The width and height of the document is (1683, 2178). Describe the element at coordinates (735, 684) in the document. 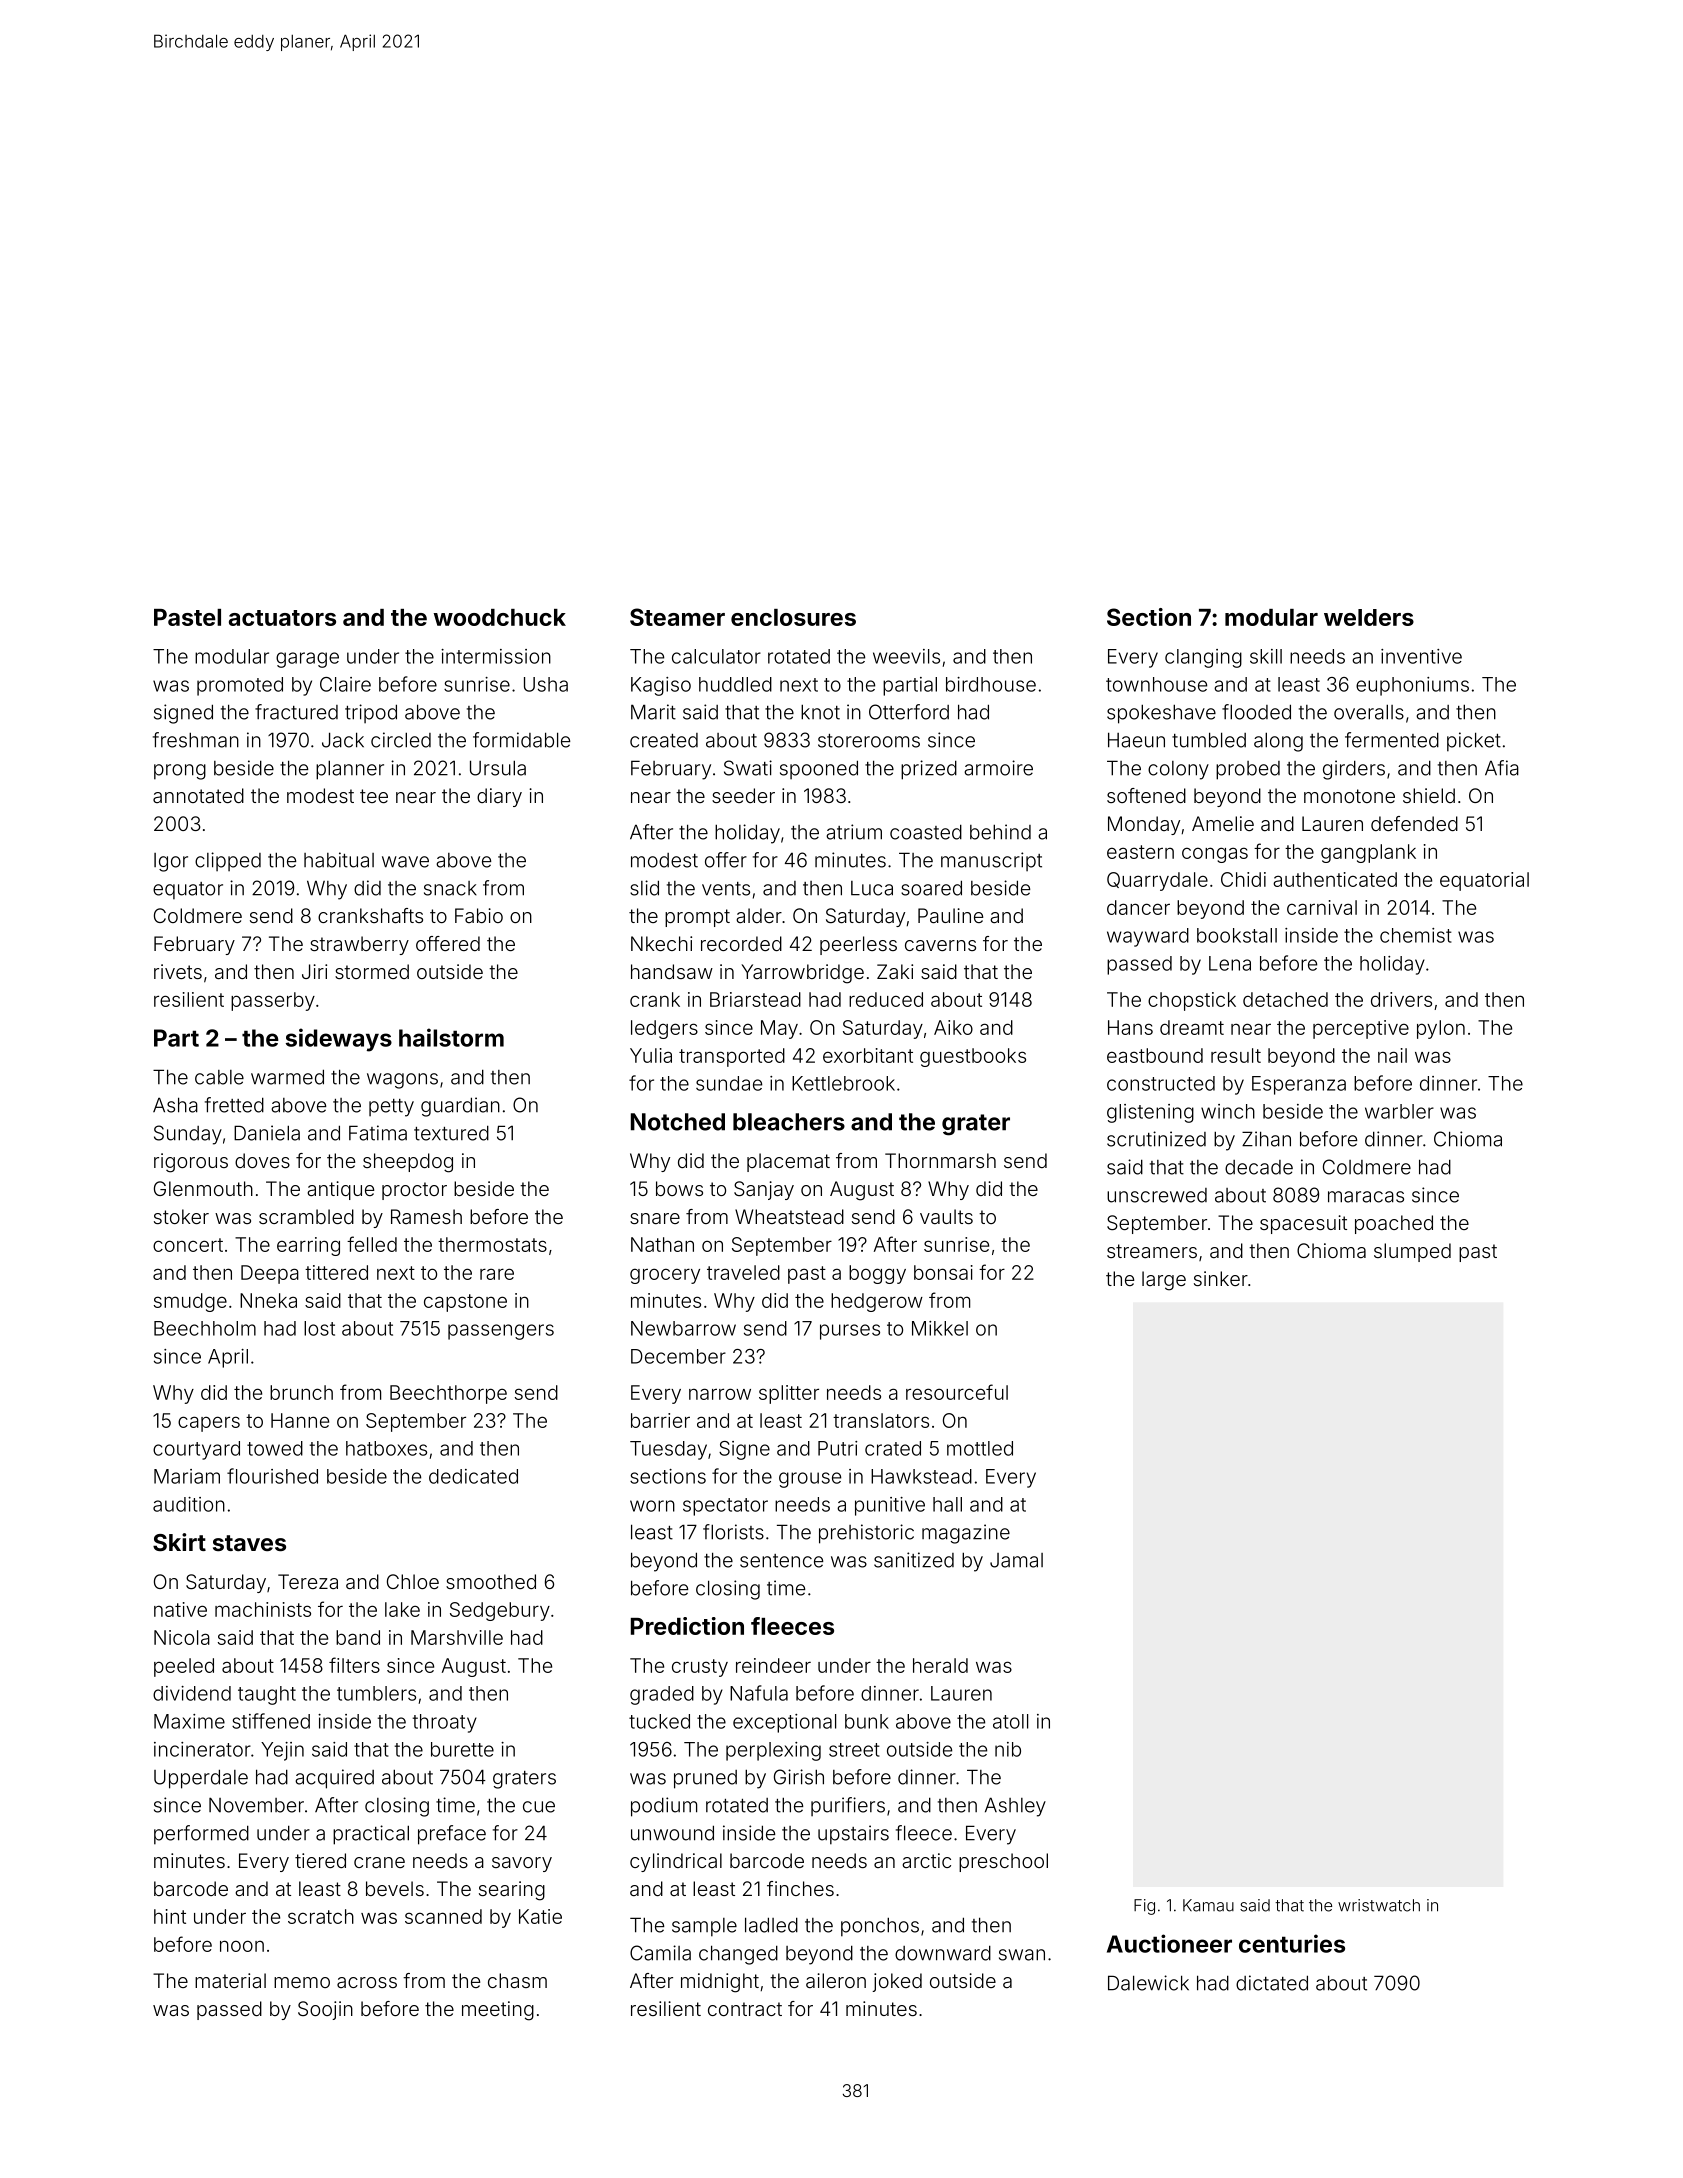

I see `huddled` at that location.
